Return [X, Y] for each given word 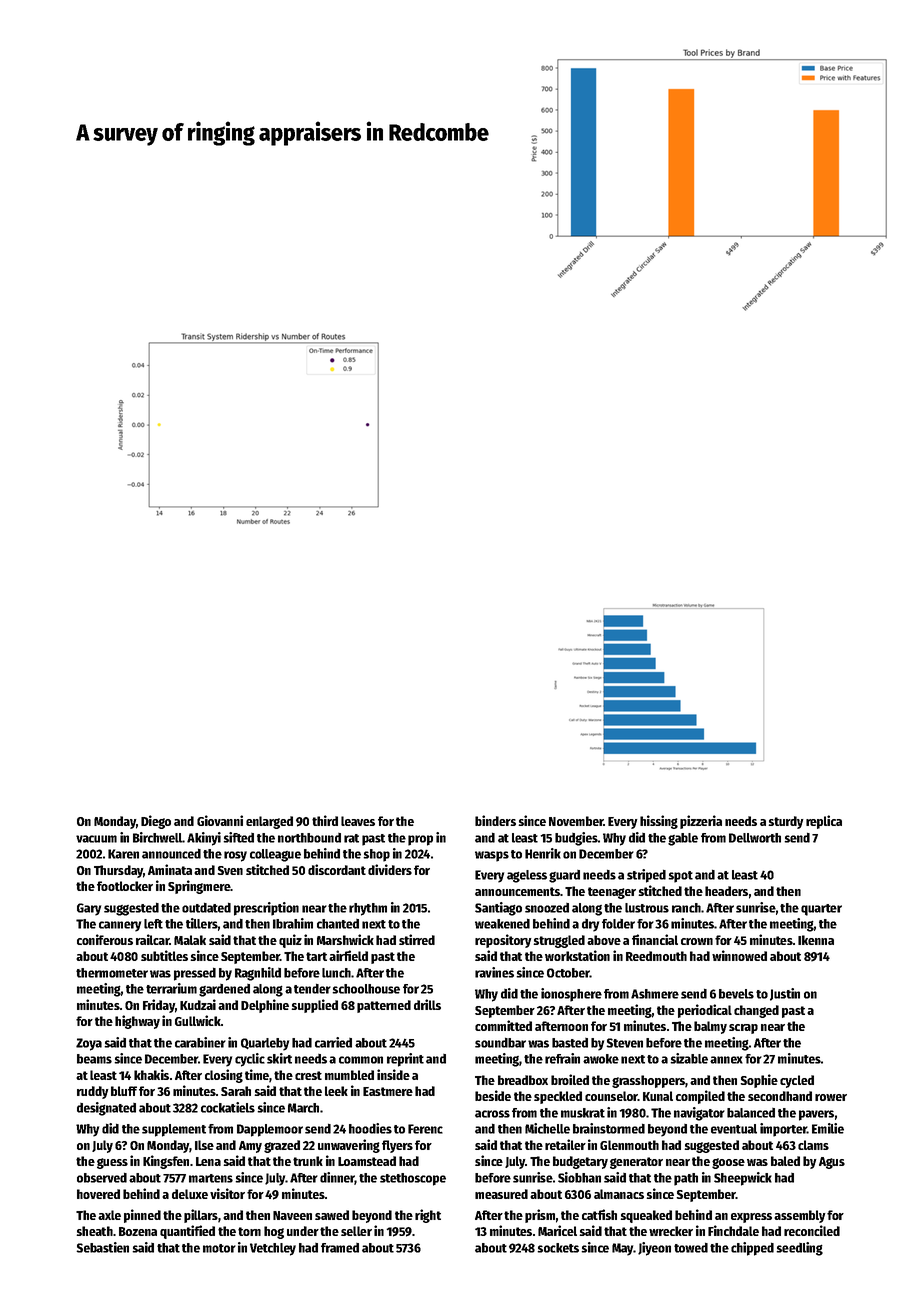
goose [728, 1163]
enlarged [269, 822]
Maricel [557, 1230]
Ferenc [425, 1129]
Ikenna [816, 940]
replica [824, 822]
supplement [174, 1130]
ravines [494, 972]
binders [495, 820]
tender [312, 988]
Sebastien [102, 1247]
